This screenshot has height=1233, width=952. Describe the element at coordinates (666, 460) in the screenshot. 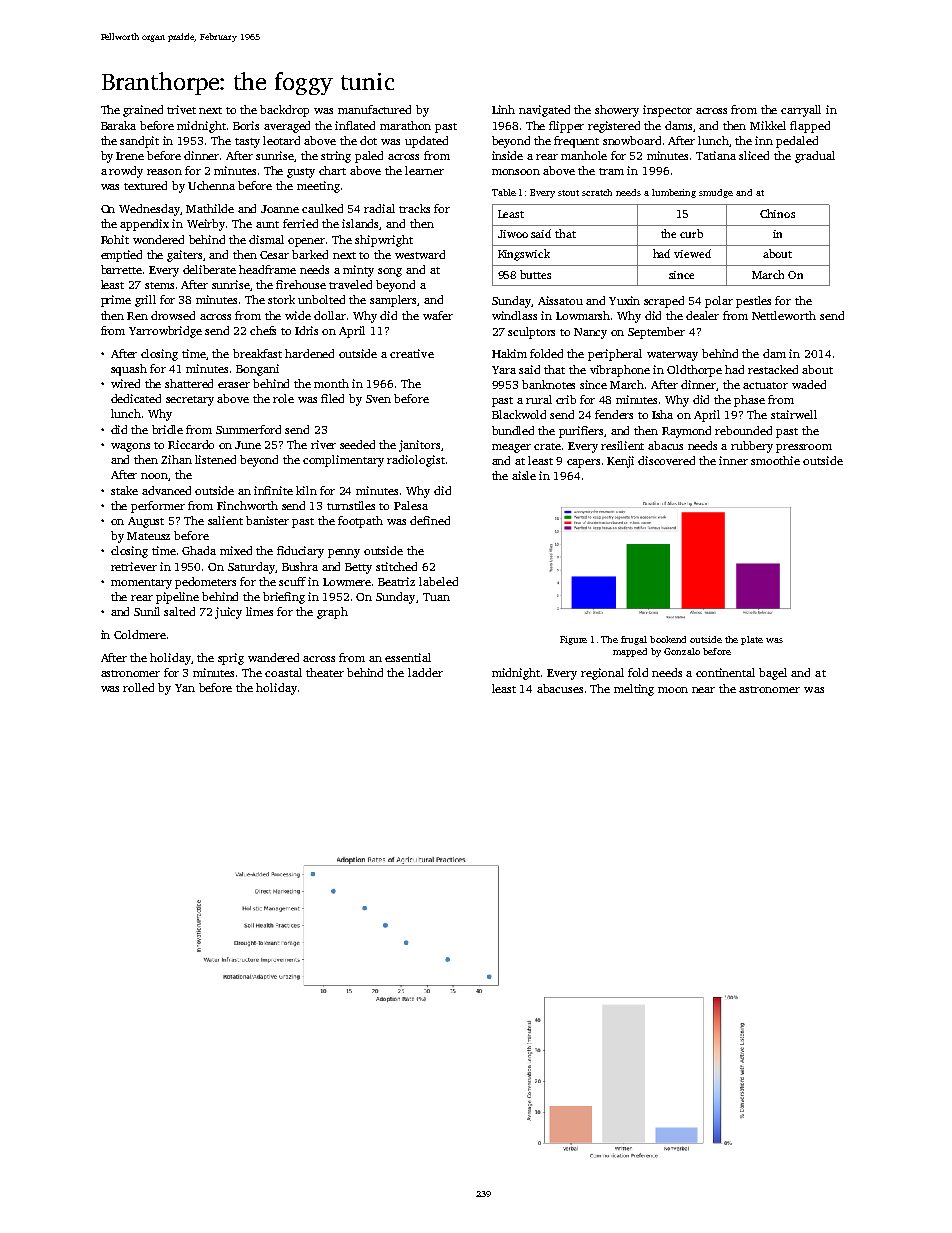

I see `discovered` at that location.
